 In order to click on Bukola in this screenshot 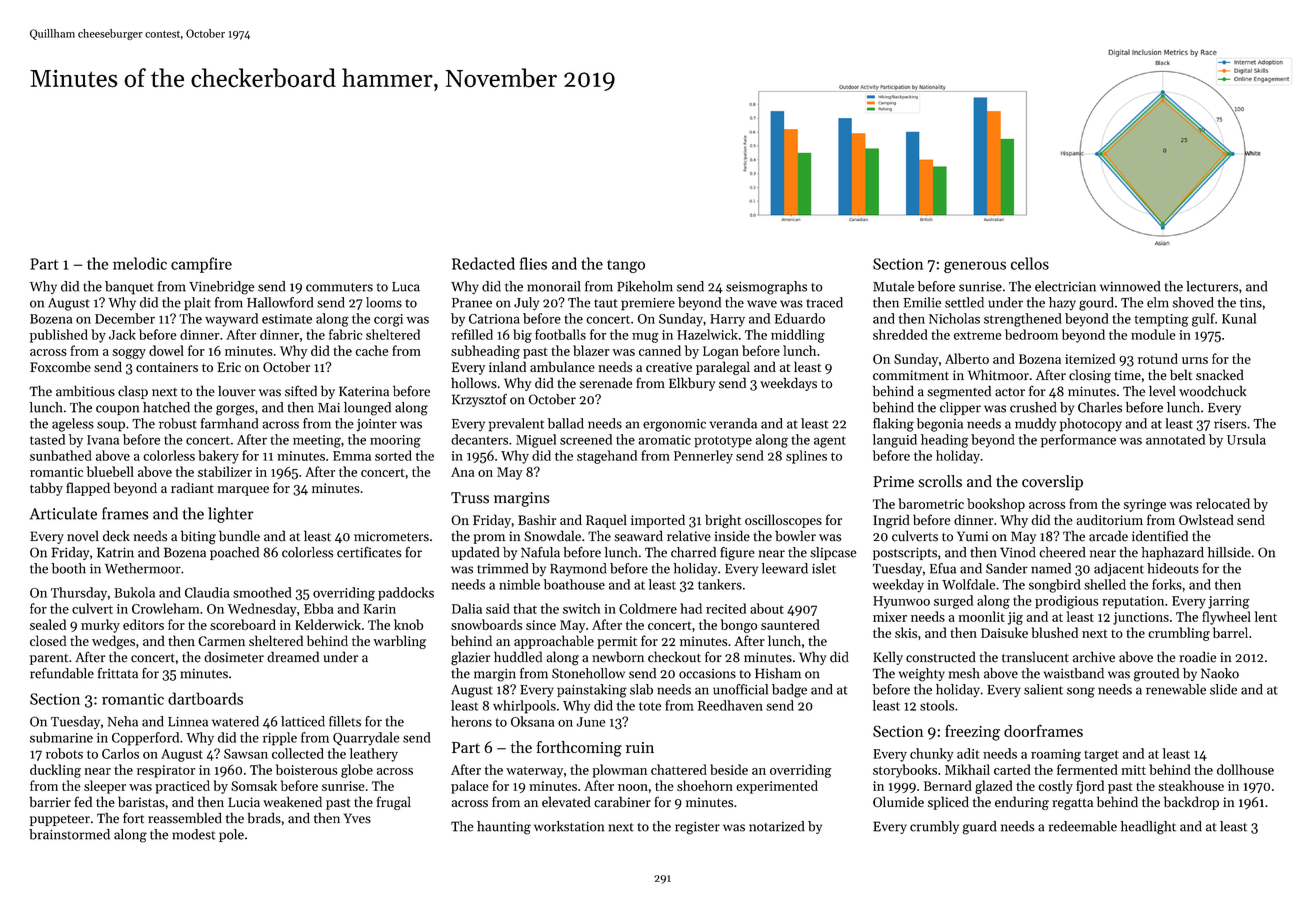, I will do `click(134, 592)`.
